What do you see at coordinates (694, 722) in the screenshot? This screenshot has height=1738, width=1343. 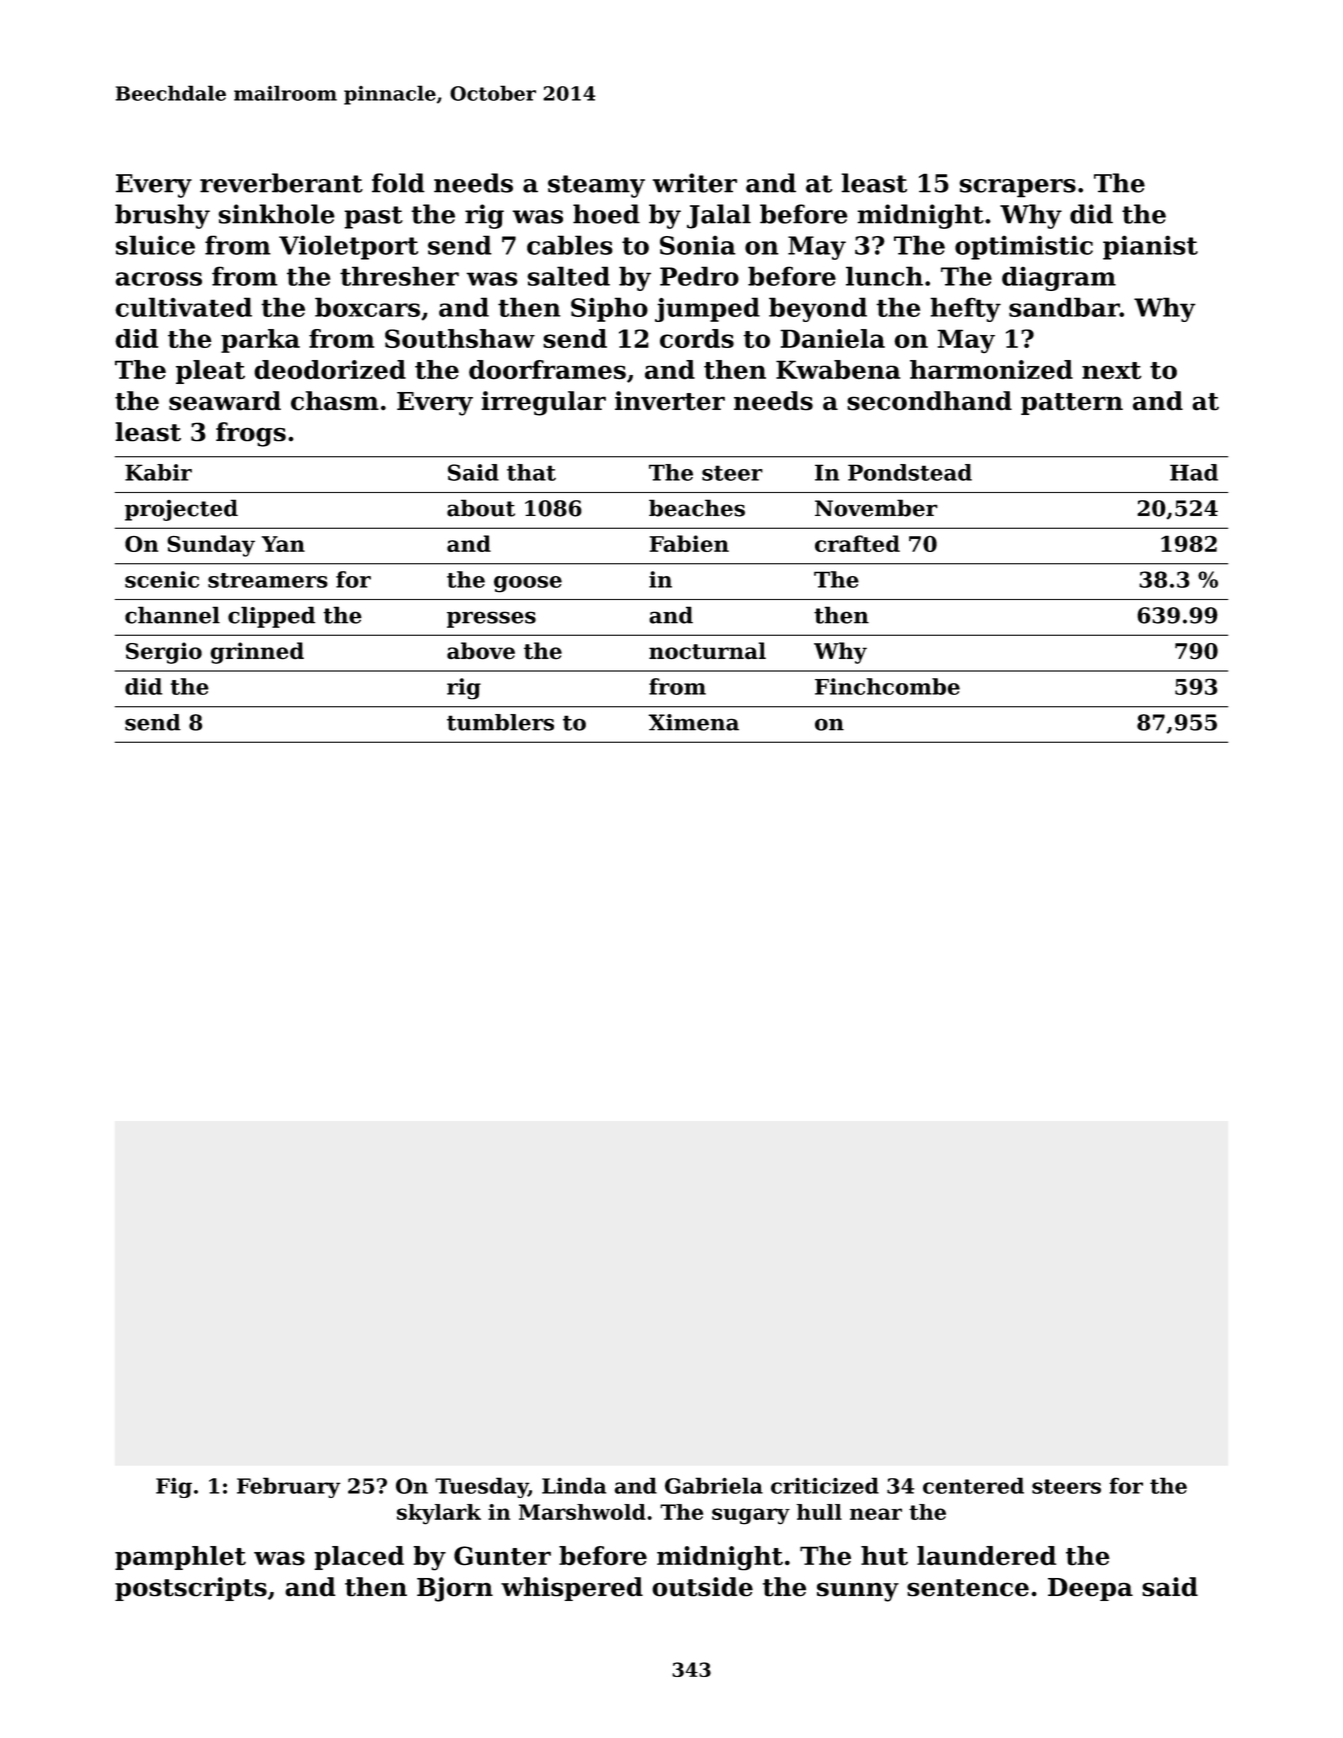 I see `Ximena` at bounding box center [694, 722].
